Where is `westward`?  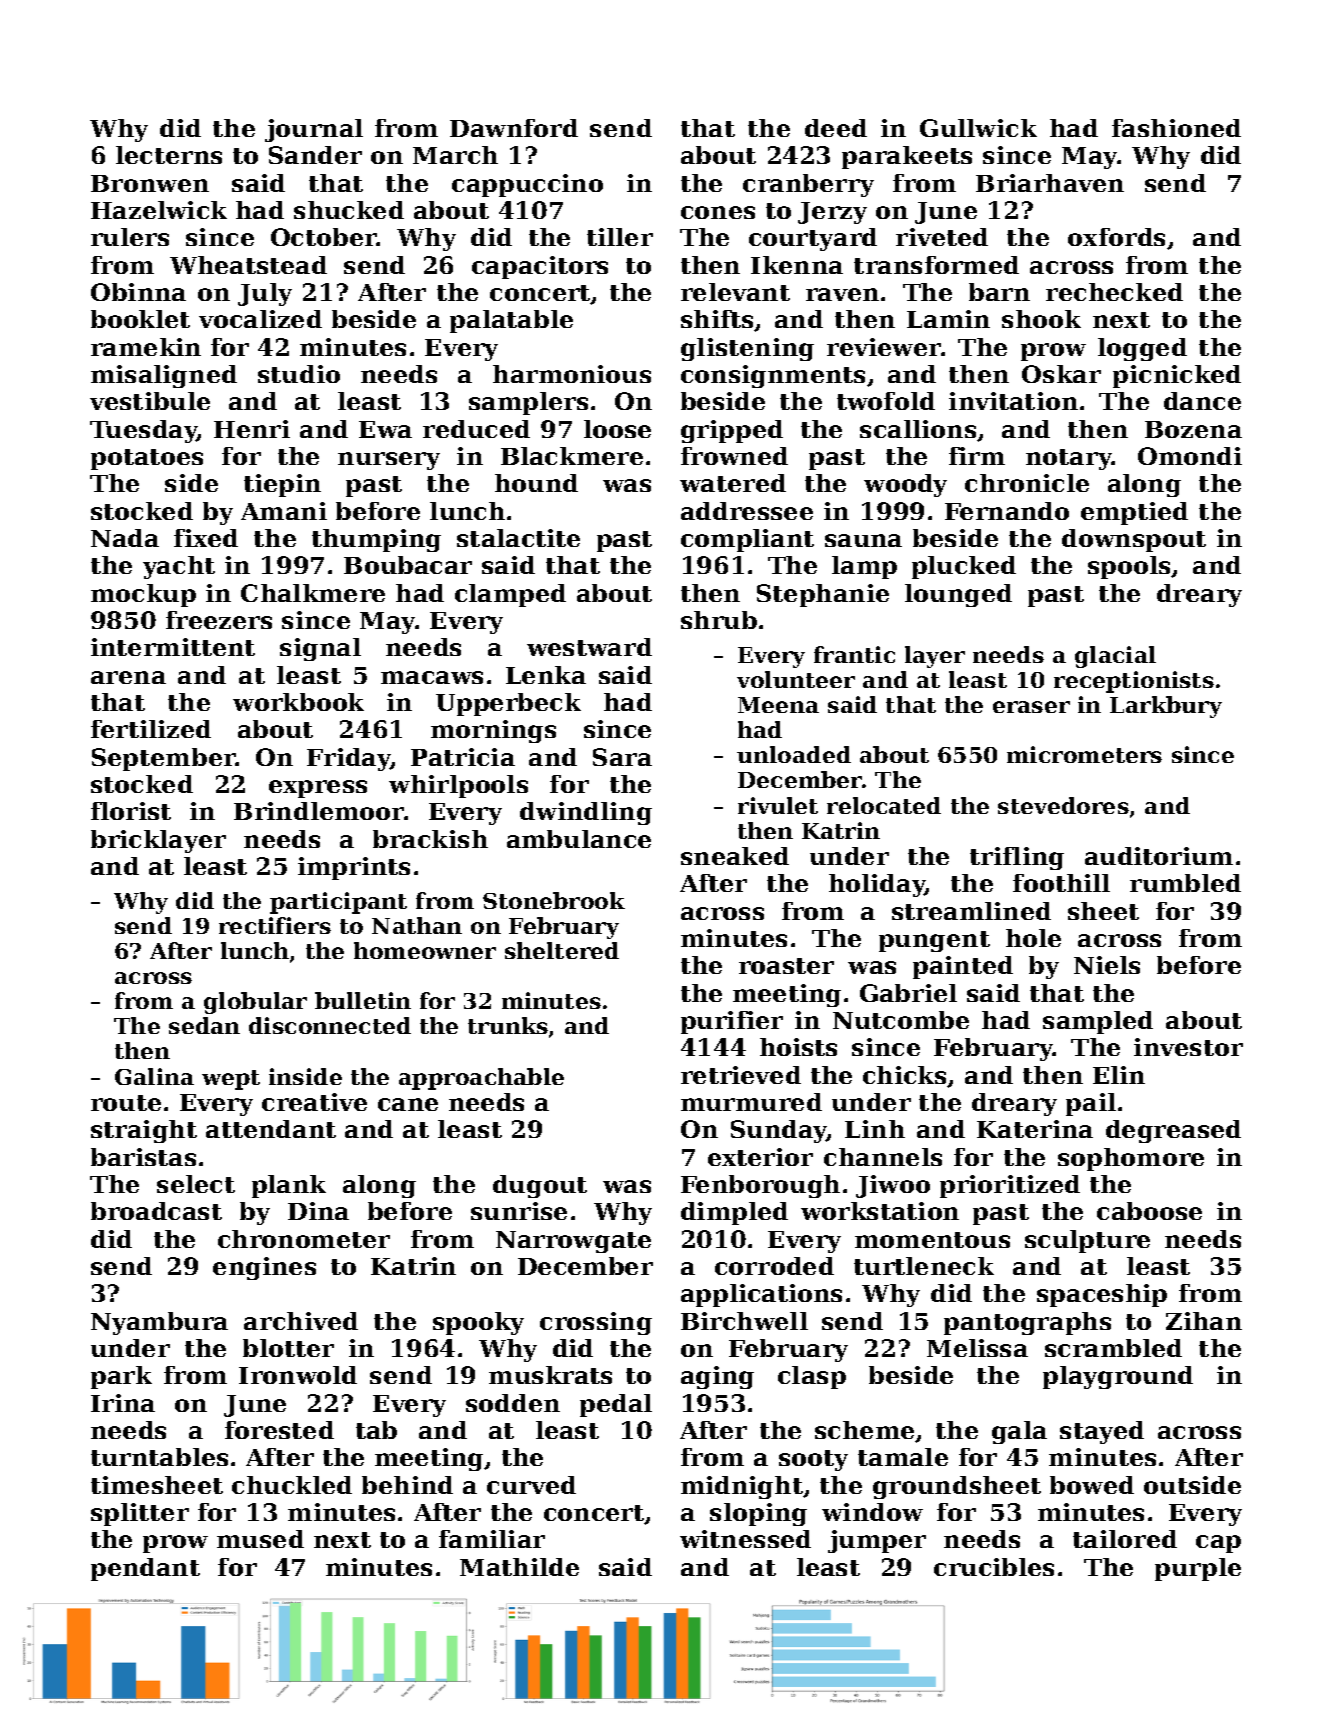 westward is located at coordinates (589, 647).
